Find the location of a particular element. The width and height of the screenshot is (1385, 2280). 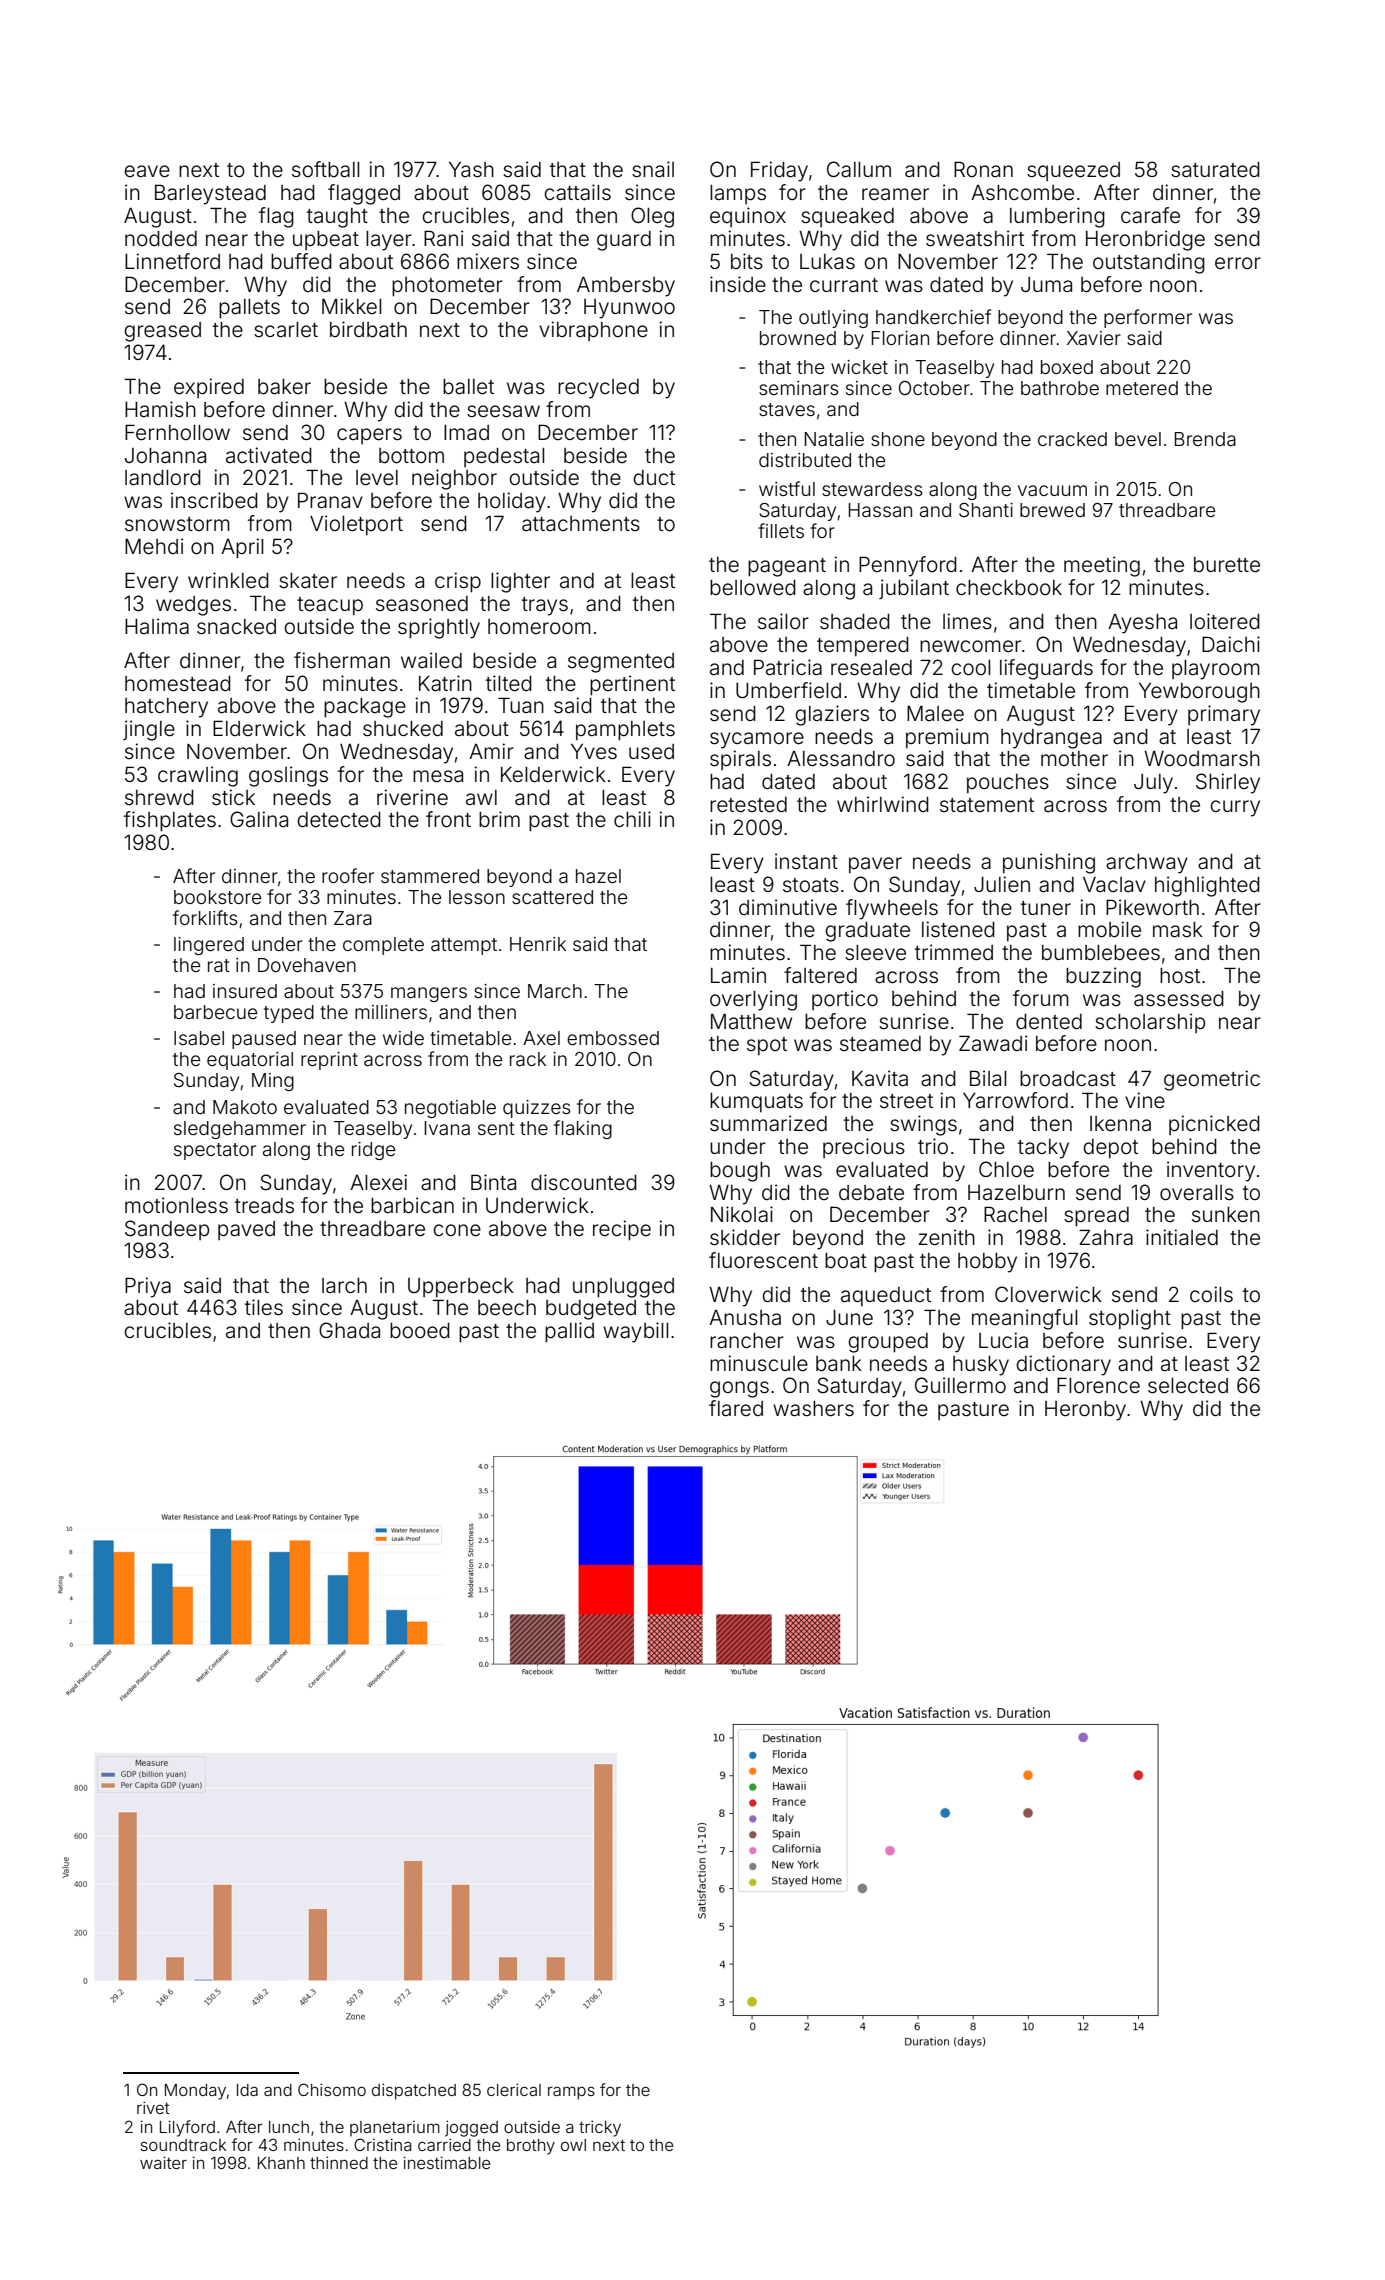

Chisomo is located at coordinates (332, 2089).
